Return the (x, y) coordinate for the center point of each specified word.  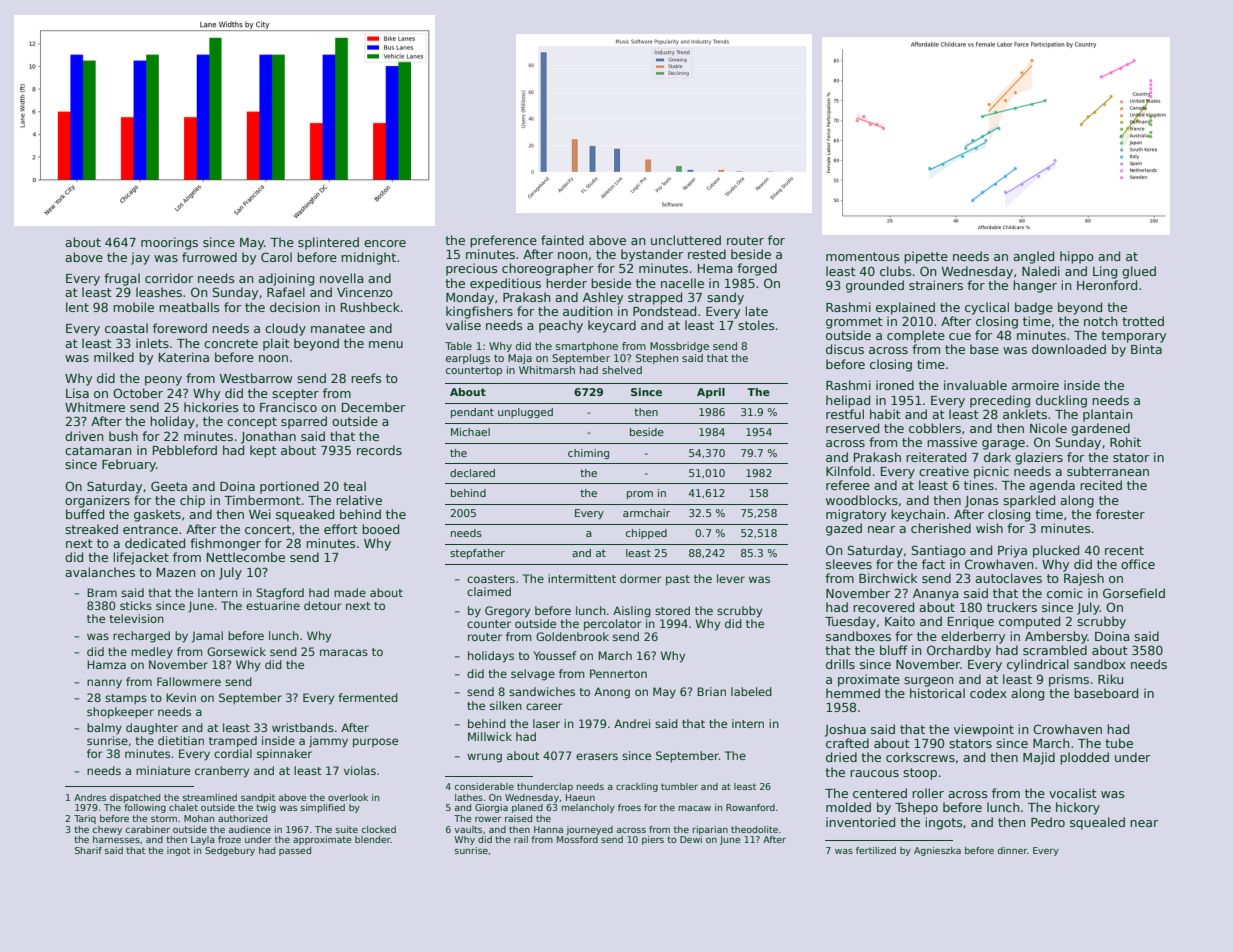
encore (385, 243)
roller (928, 793)
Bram (102, 592)
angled (1033, 257)
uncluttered (686, 240)
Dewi (691, 839)
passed (295, 851)
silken (506, 705)
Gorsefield (1134, 593)
